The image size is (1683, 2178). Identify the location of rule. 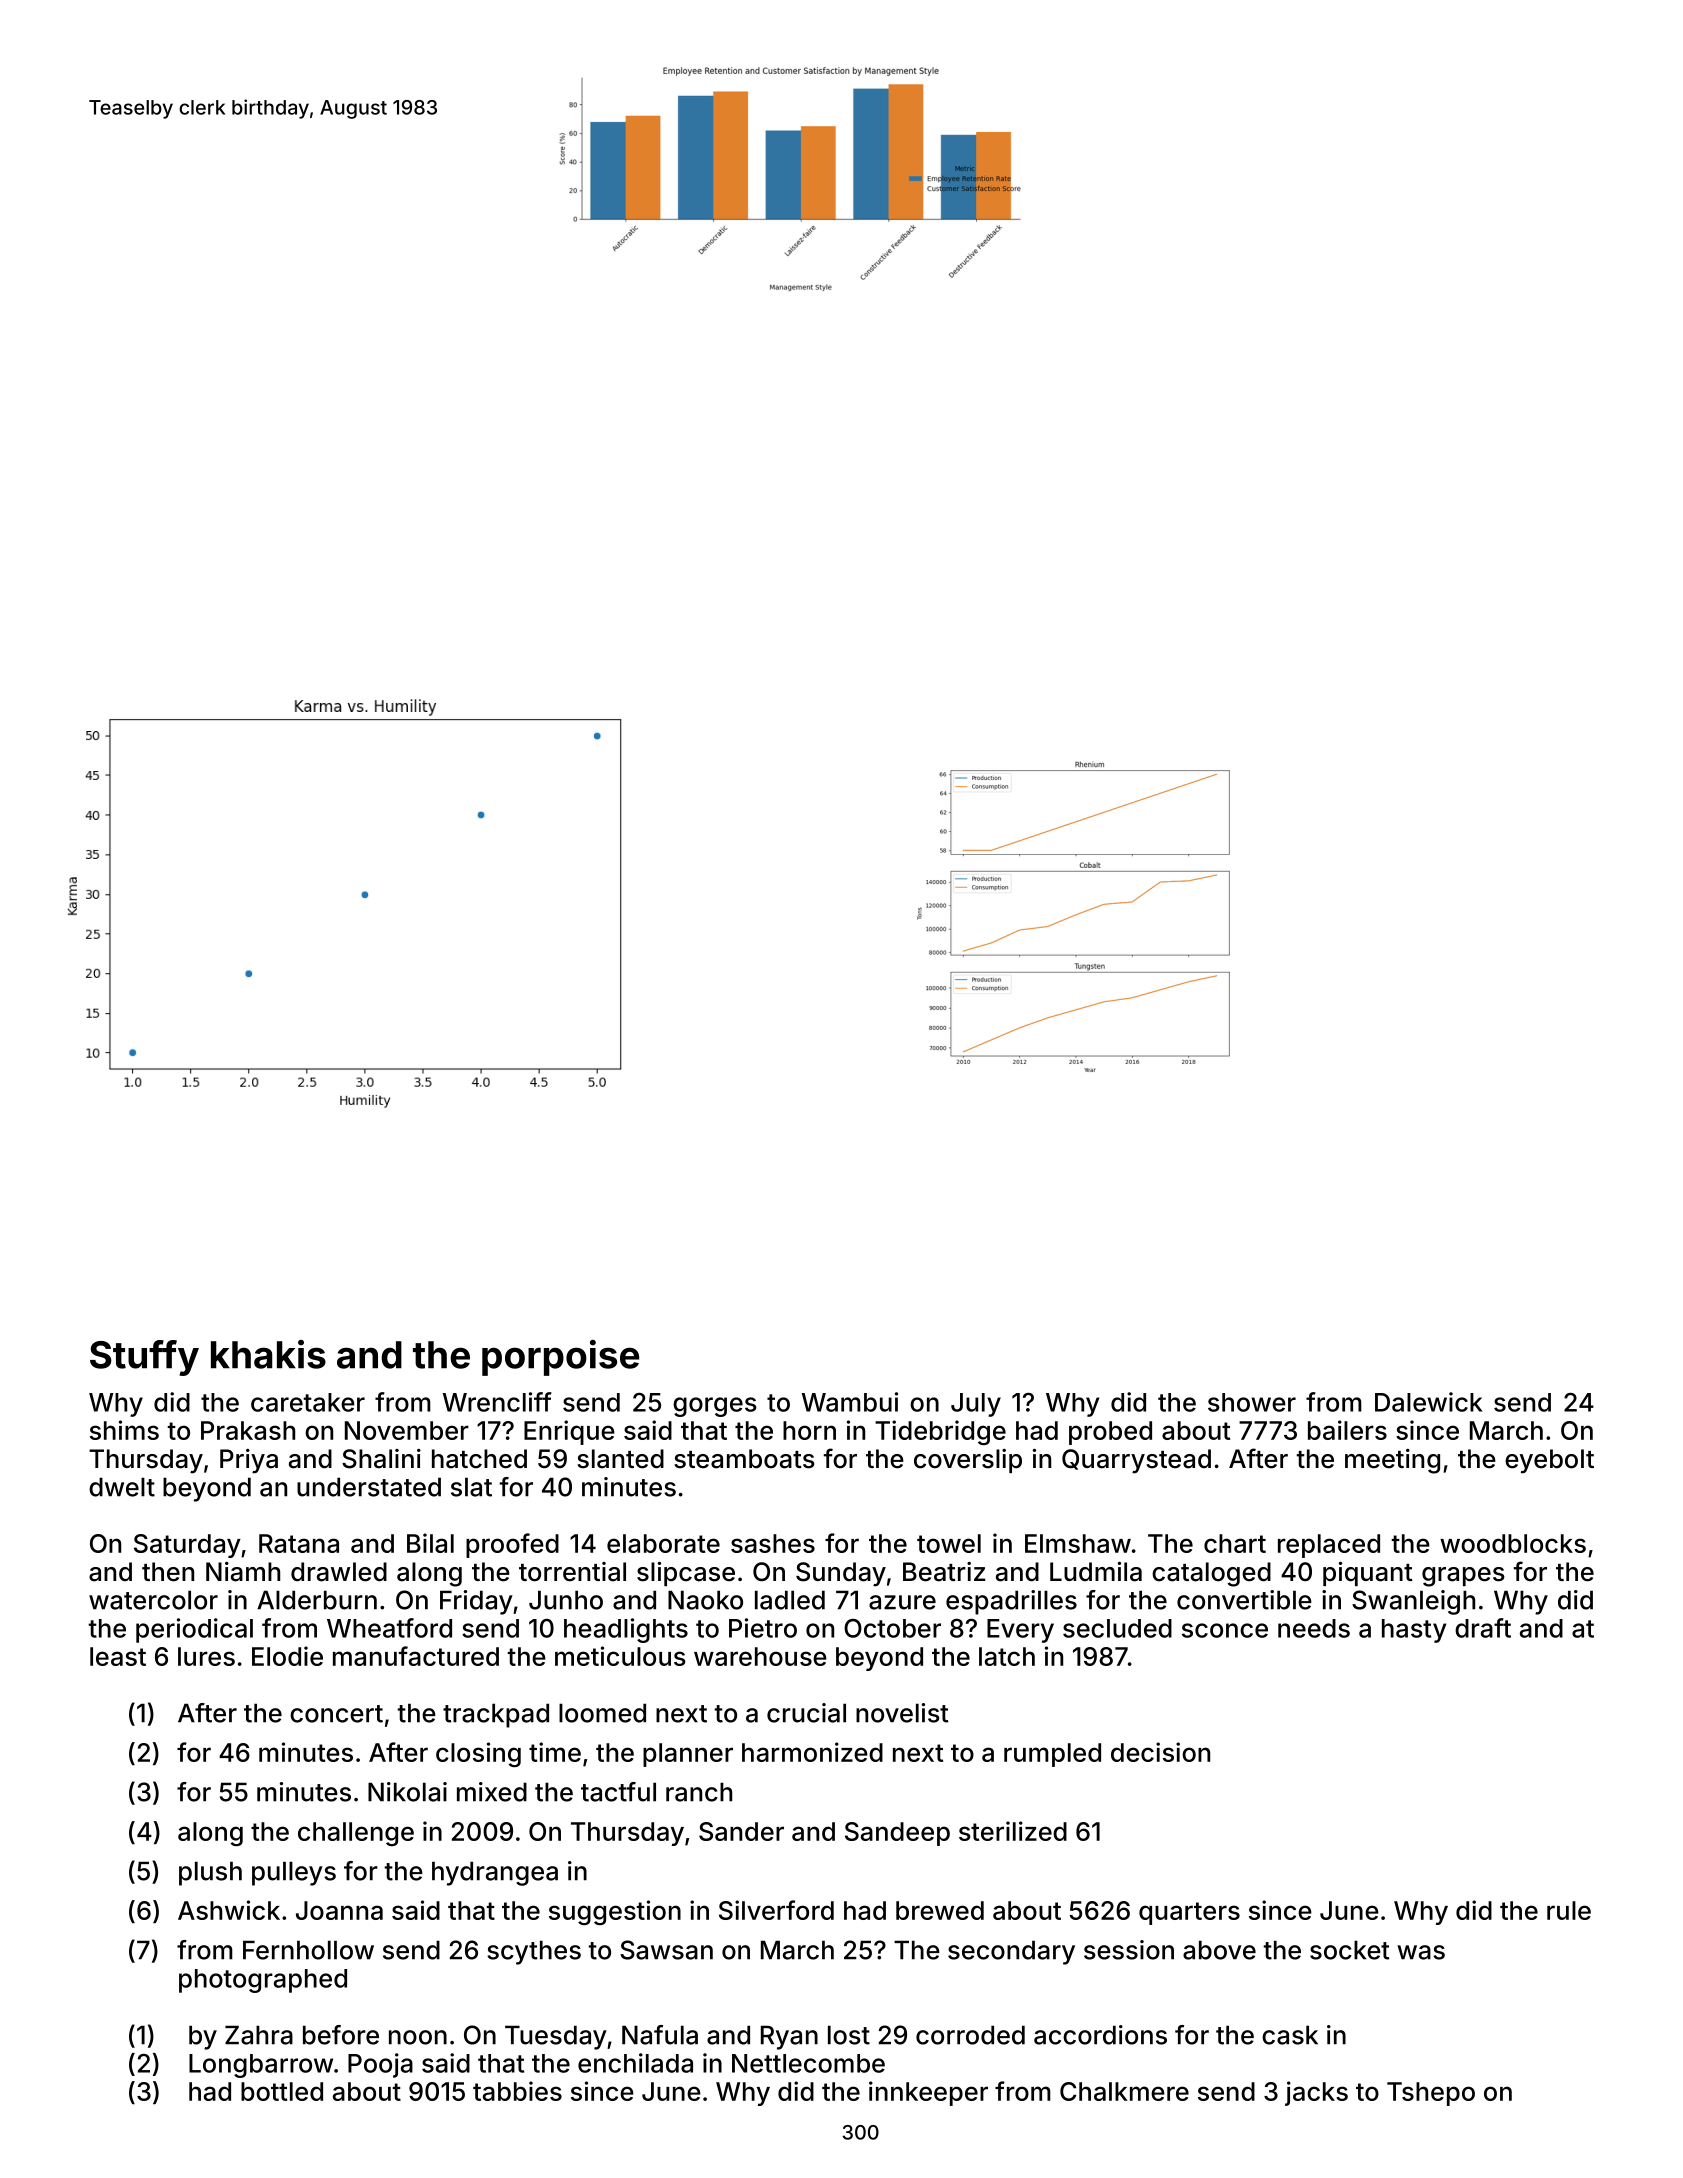
(1569, 1910).
